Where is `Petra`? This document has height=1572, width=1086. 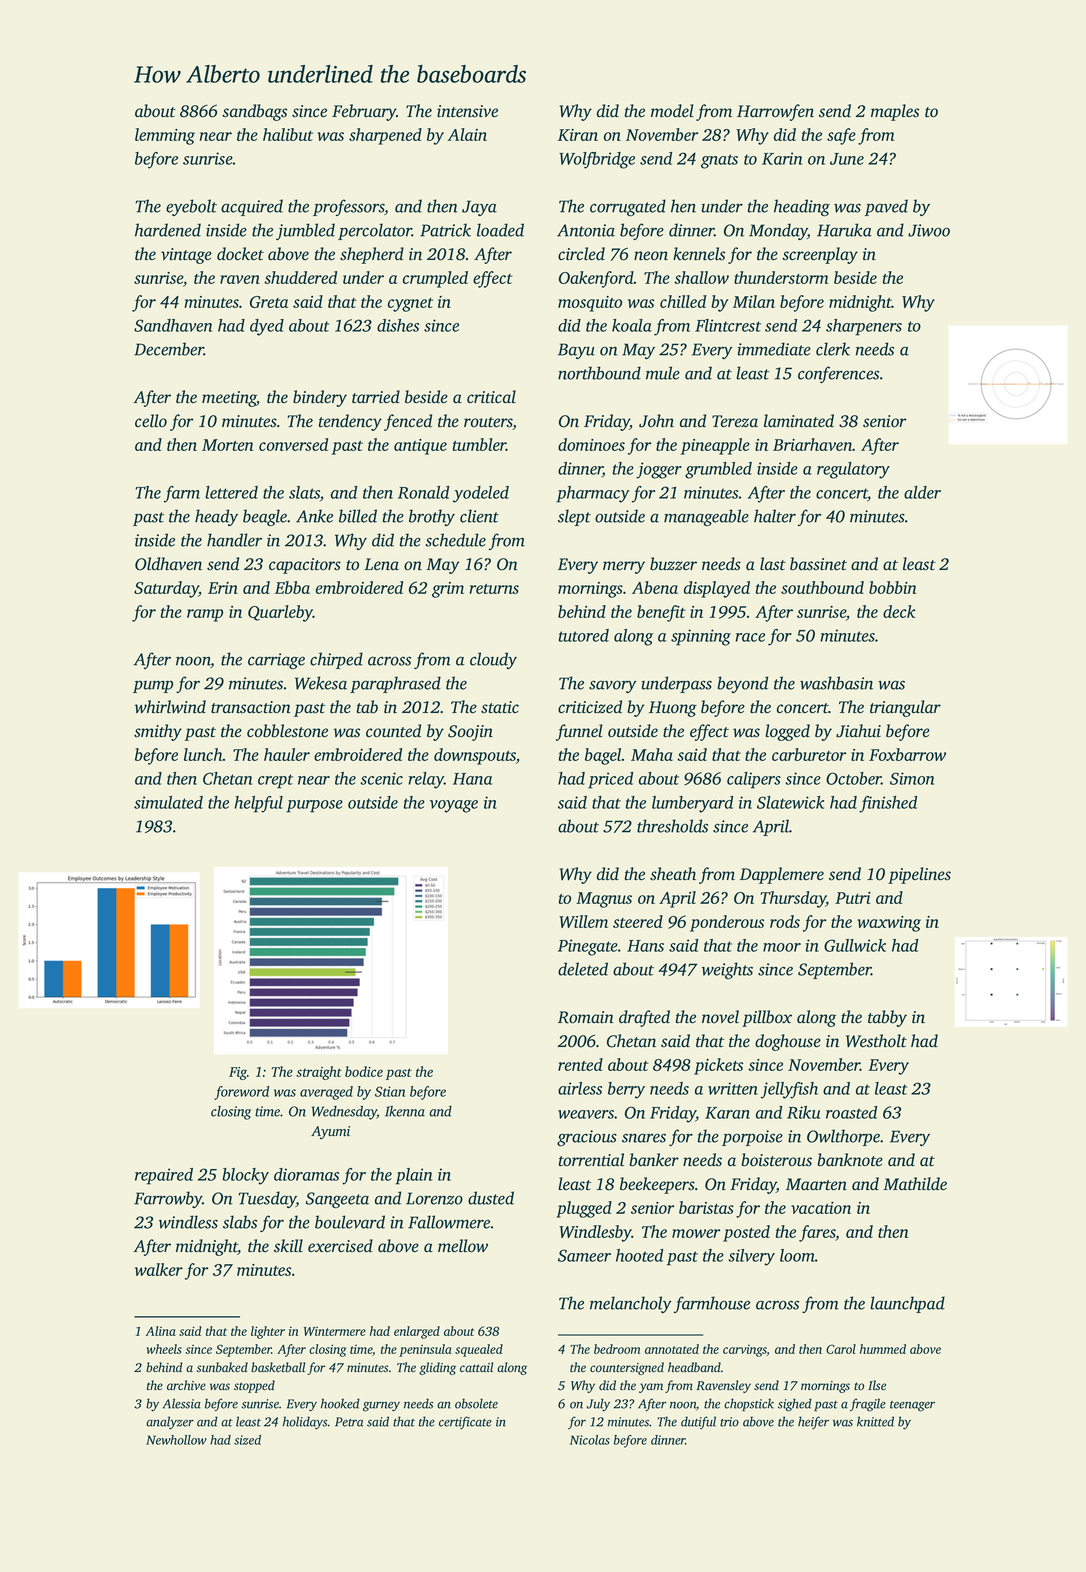
Petra is located at coordinates (349, 1422).
